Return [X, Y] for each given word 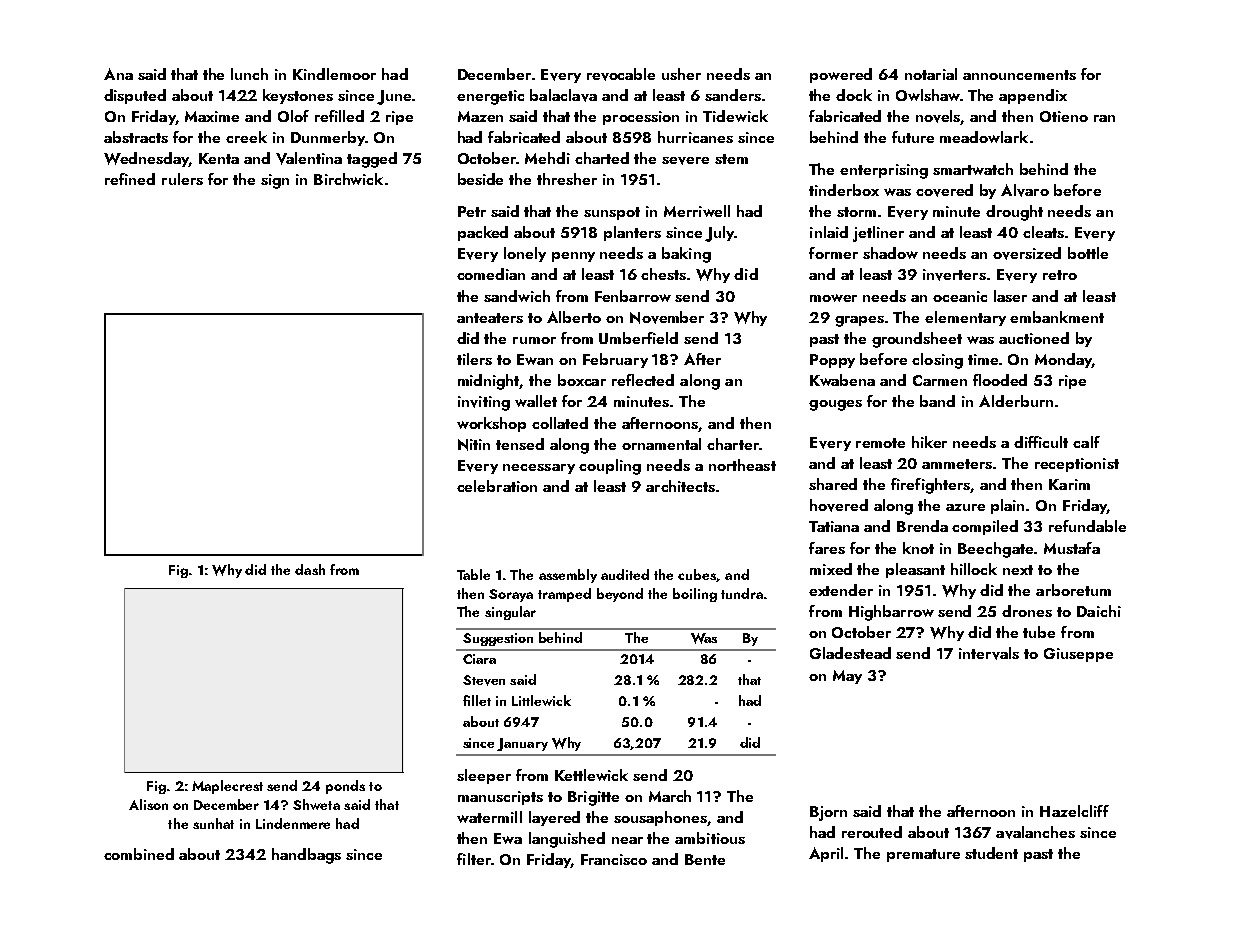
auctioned [1034, 338]
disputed [135, 96]
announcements [1019, 75]
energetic [490, 97]
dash [310, 569]
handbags [306, 856]
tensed [520, 444]
